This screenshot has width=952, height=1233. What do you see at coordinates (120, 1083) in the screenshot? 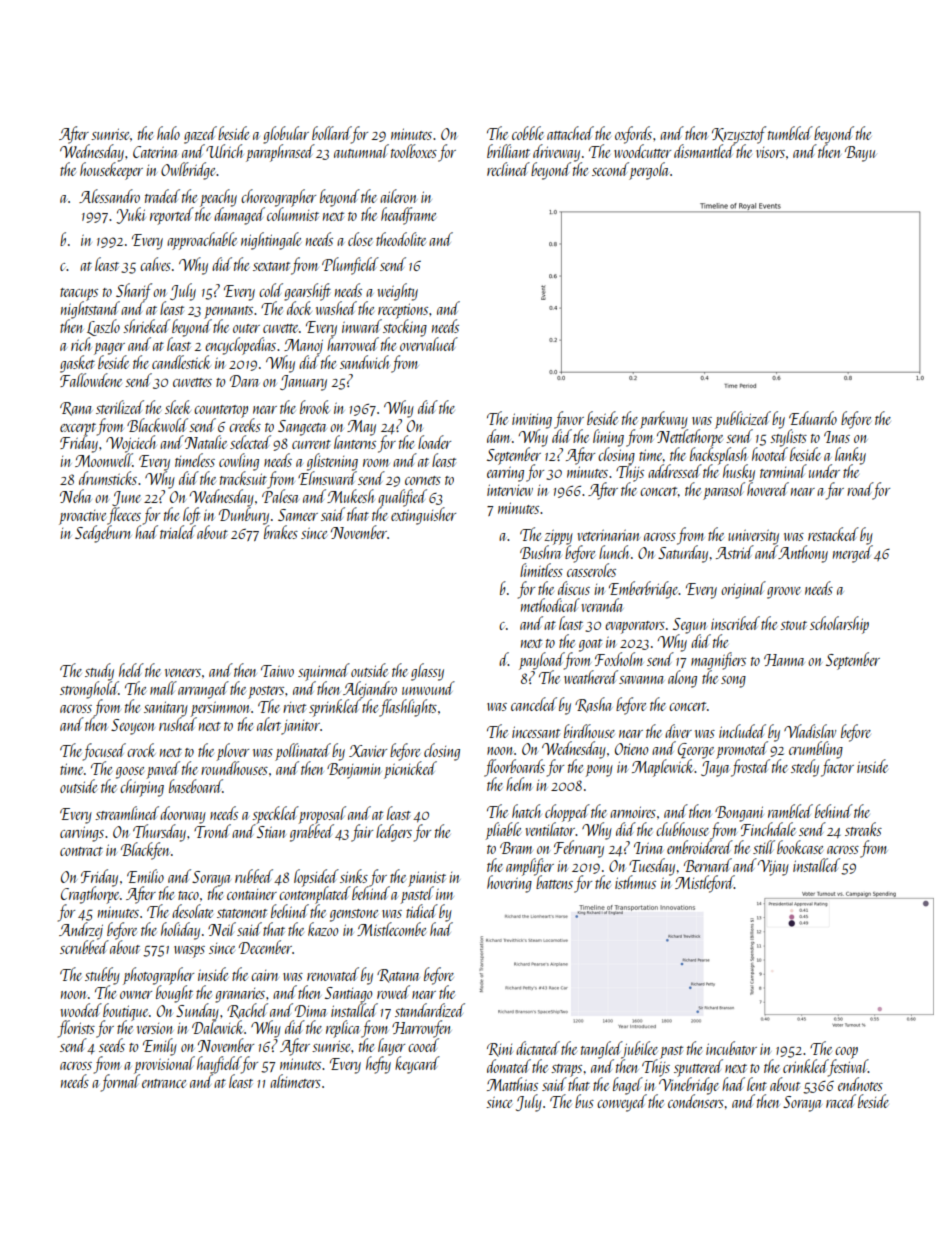
I see `formal` at bounding box center [120, 1083].
